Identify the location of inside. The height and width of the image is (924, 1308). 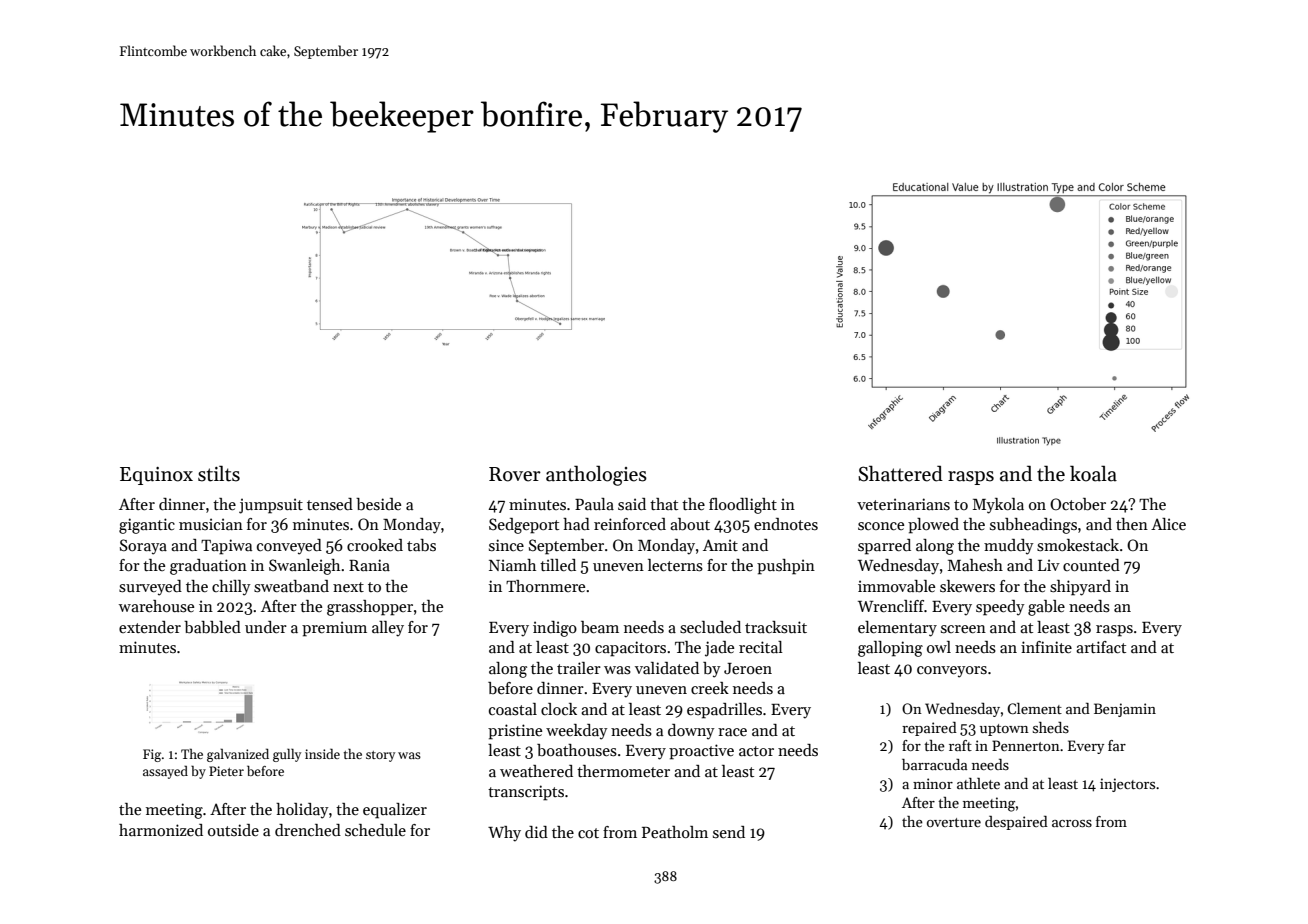
(322, 753).
